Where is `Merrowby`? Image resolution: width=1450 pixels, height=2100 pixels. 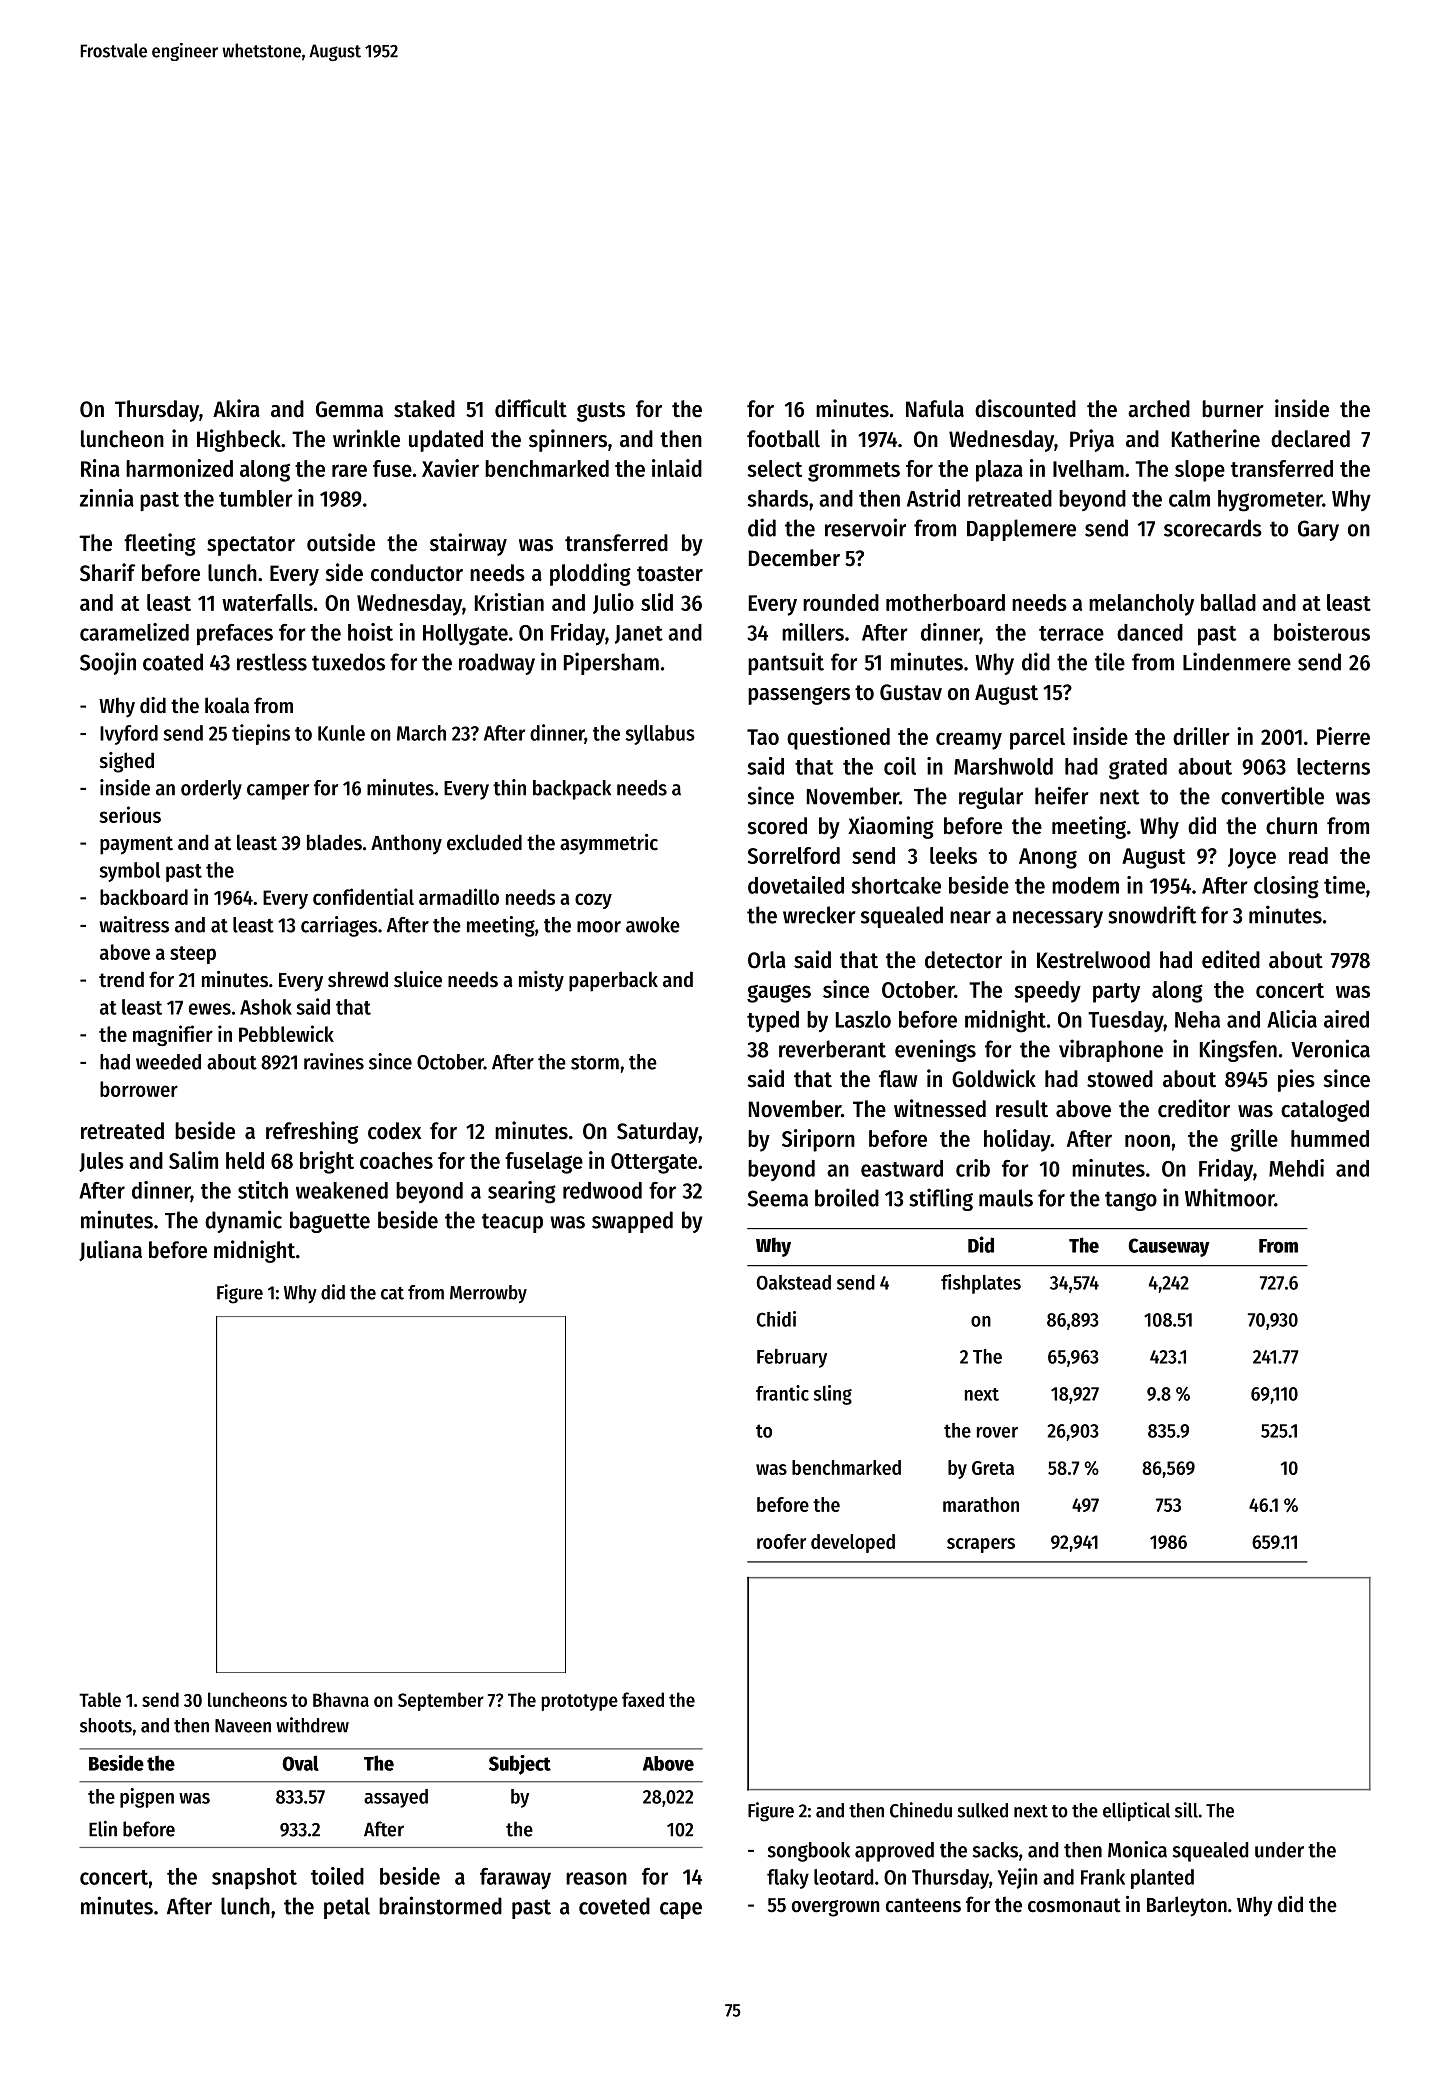
Merrowby is located at coordinates (488, 1294).
